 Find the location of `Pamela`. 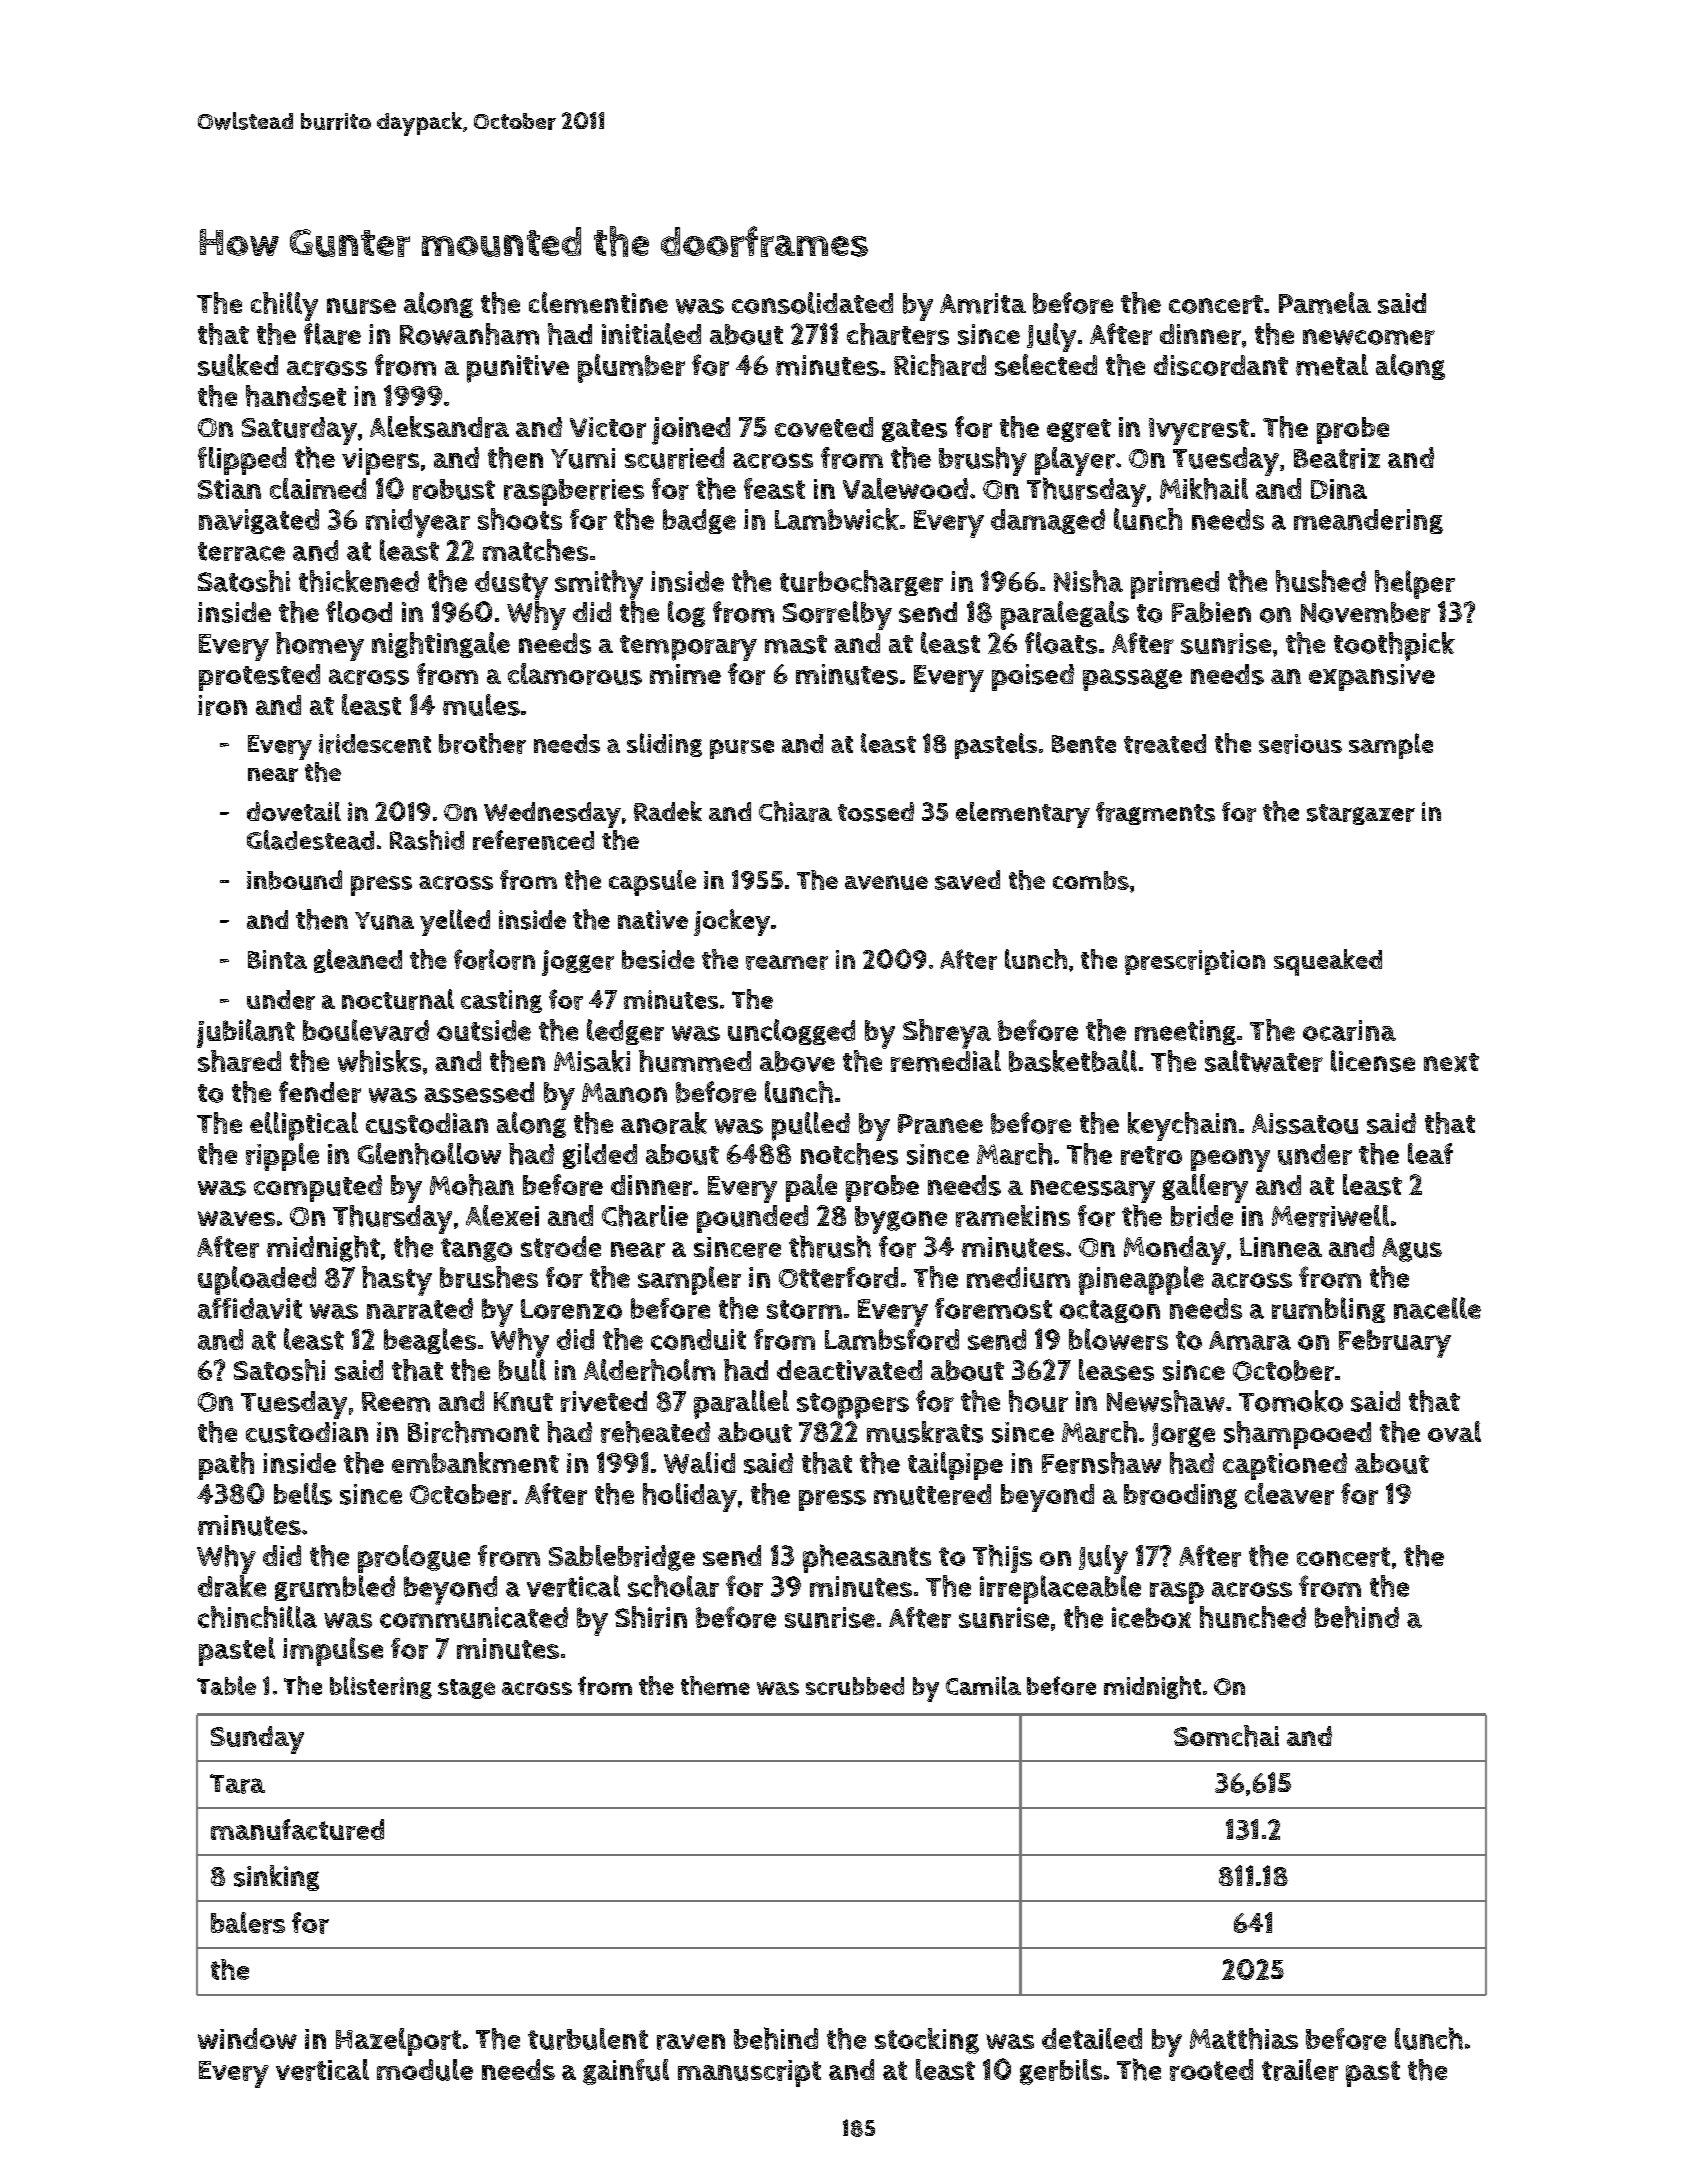

Pamela is located at coordinates (1325, 303).
